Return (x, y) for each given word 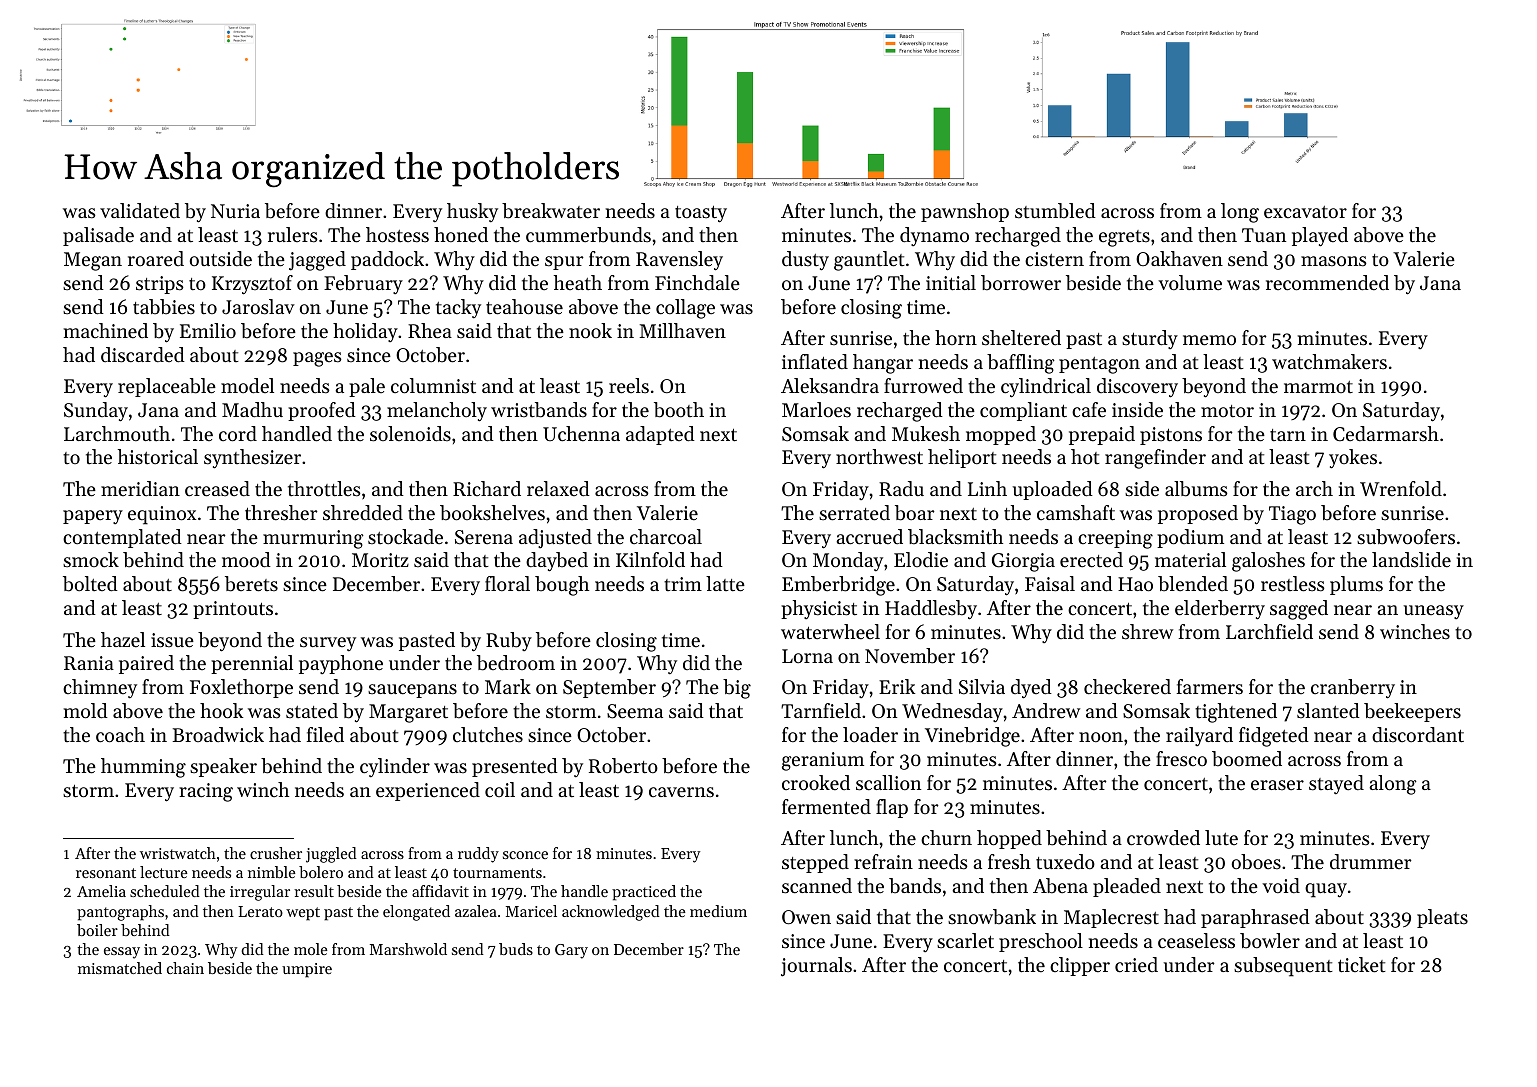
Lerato (260, 911)
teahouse (524, 307)
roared (156, 259)
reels (629, 386)
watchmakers (1329, 362)
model (247, 386)
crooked (816, 783)
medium (718, 911)
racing (206, 792)
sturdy (1150, 339)
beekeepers (1412, 712)
